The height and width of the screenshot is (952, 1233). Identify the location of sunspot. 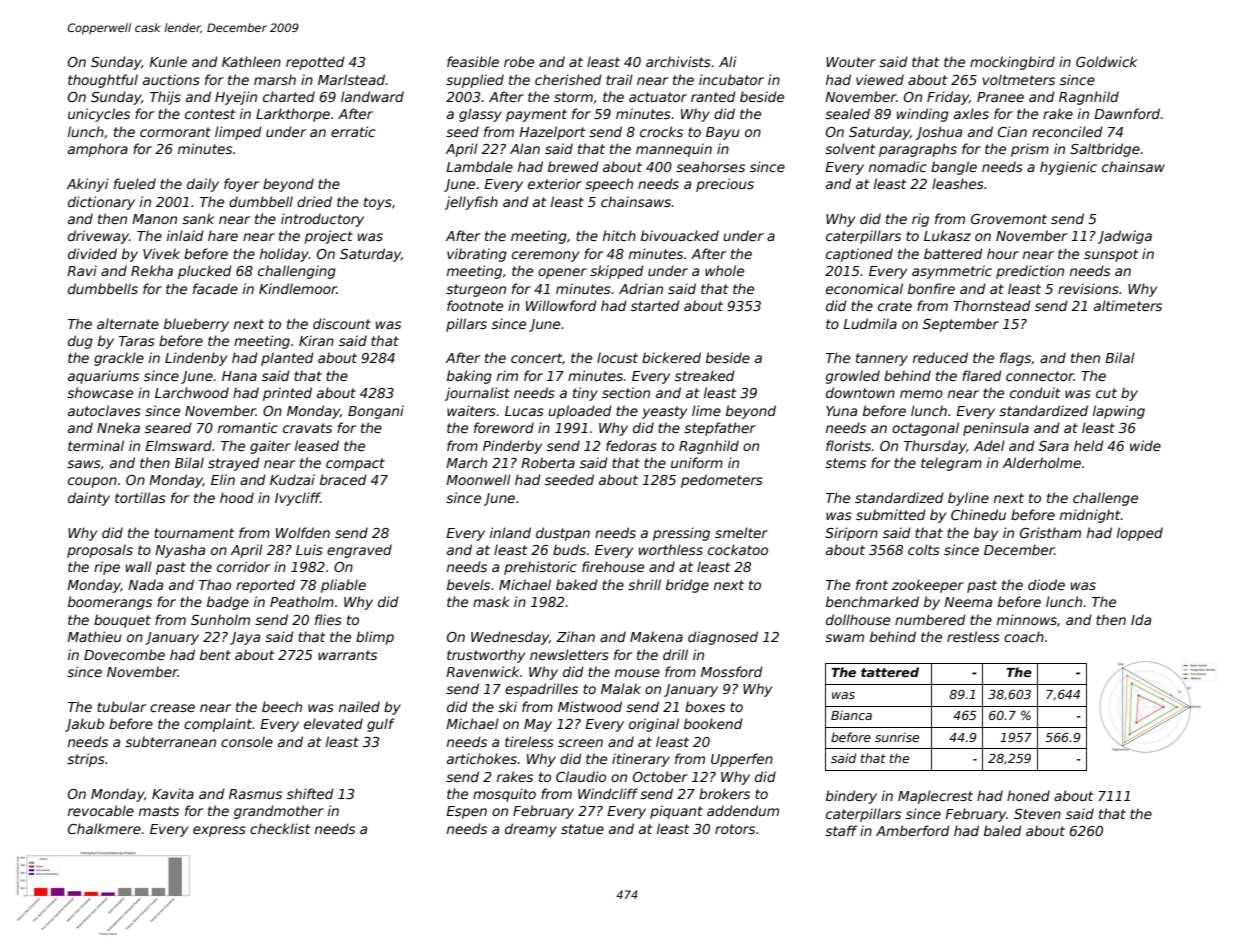
(1111, 255).
